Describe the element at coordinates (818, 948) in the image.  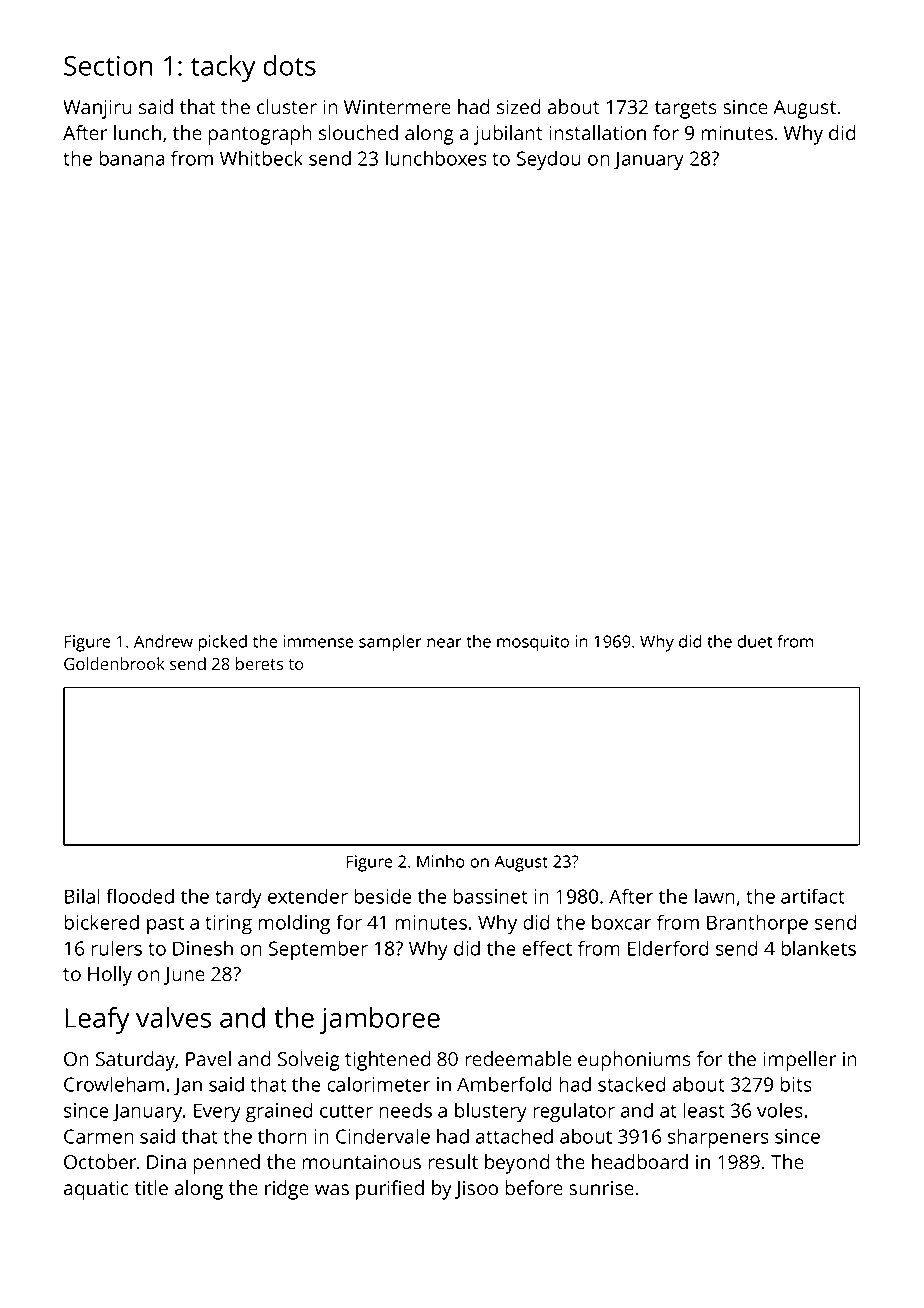
I see `blankets` at that location.
